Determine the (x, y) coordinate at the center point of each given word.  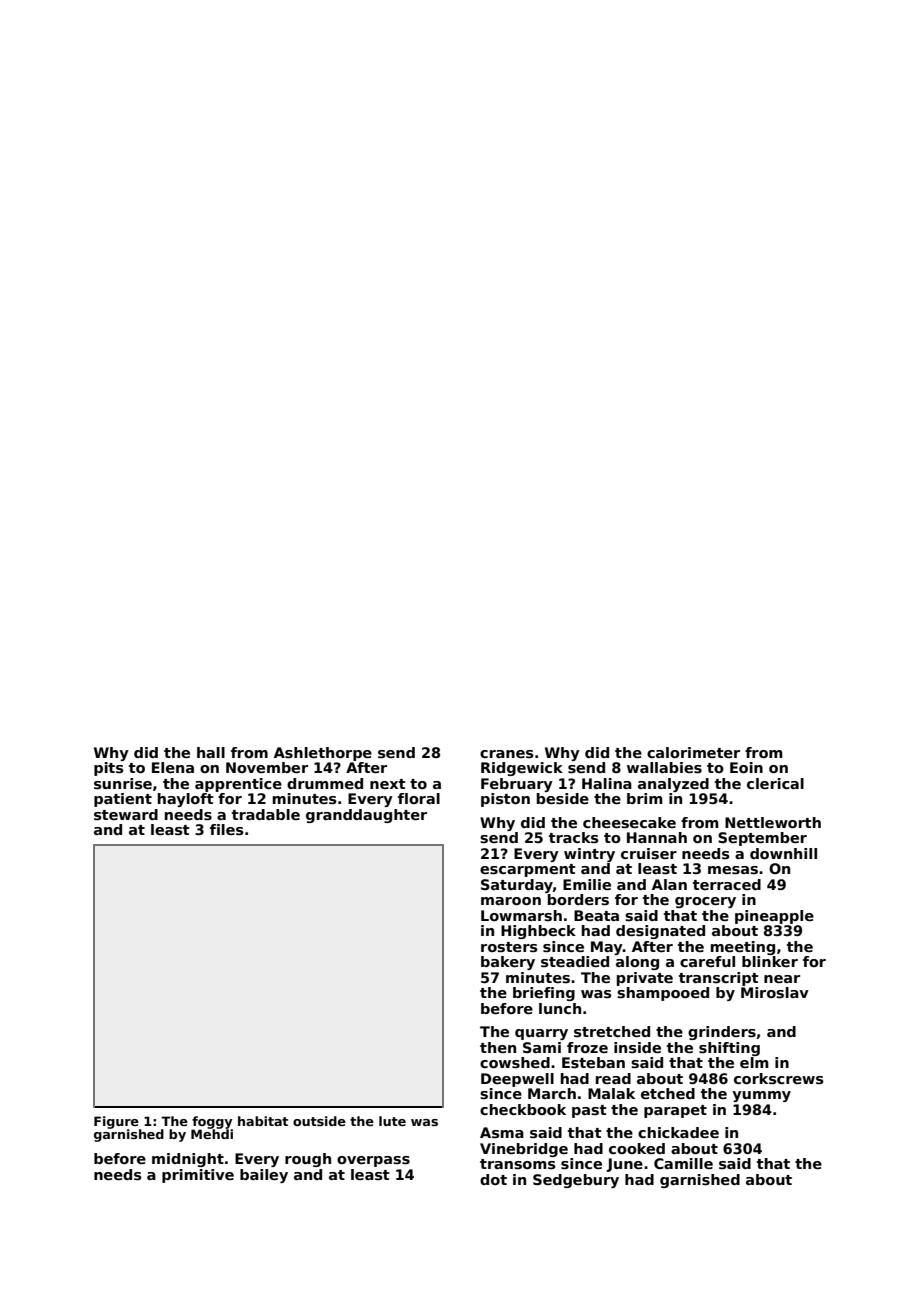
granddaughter (366, 816)
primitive (198, 1176)
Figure (116, 1122)
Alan (669, 884)
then (498, 1047)
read (613, 1078)
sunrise (123, 783)
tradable (266, 814)
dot (493, 1179)
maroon (511, 901)
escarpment (528, 870)
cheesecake (629, 822)
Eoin (746, 767)
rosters (509, 947)
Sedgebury (576, 1181)
